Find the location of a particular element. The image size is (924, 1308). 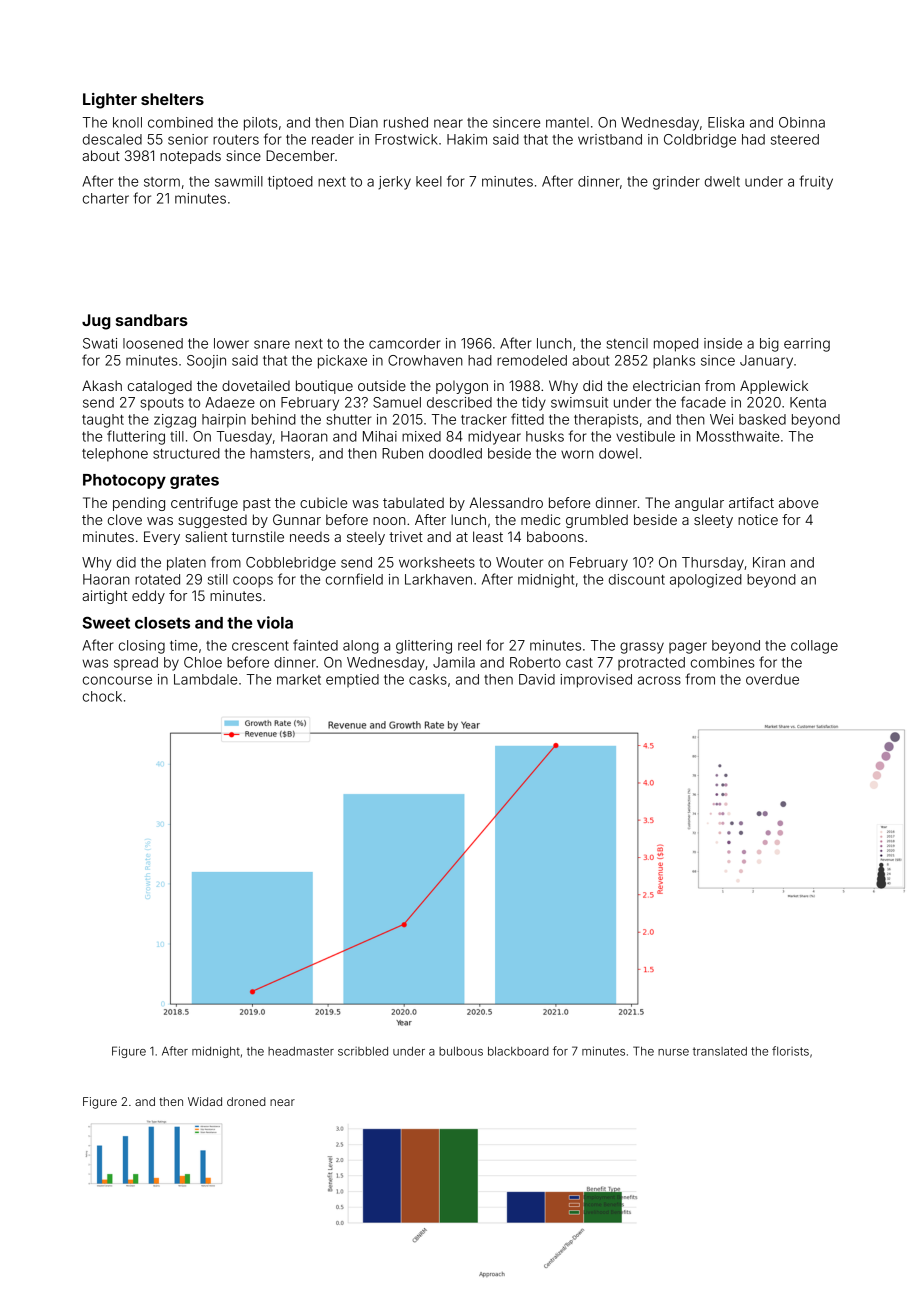

Widad is located at coordinates (205, 1101).
